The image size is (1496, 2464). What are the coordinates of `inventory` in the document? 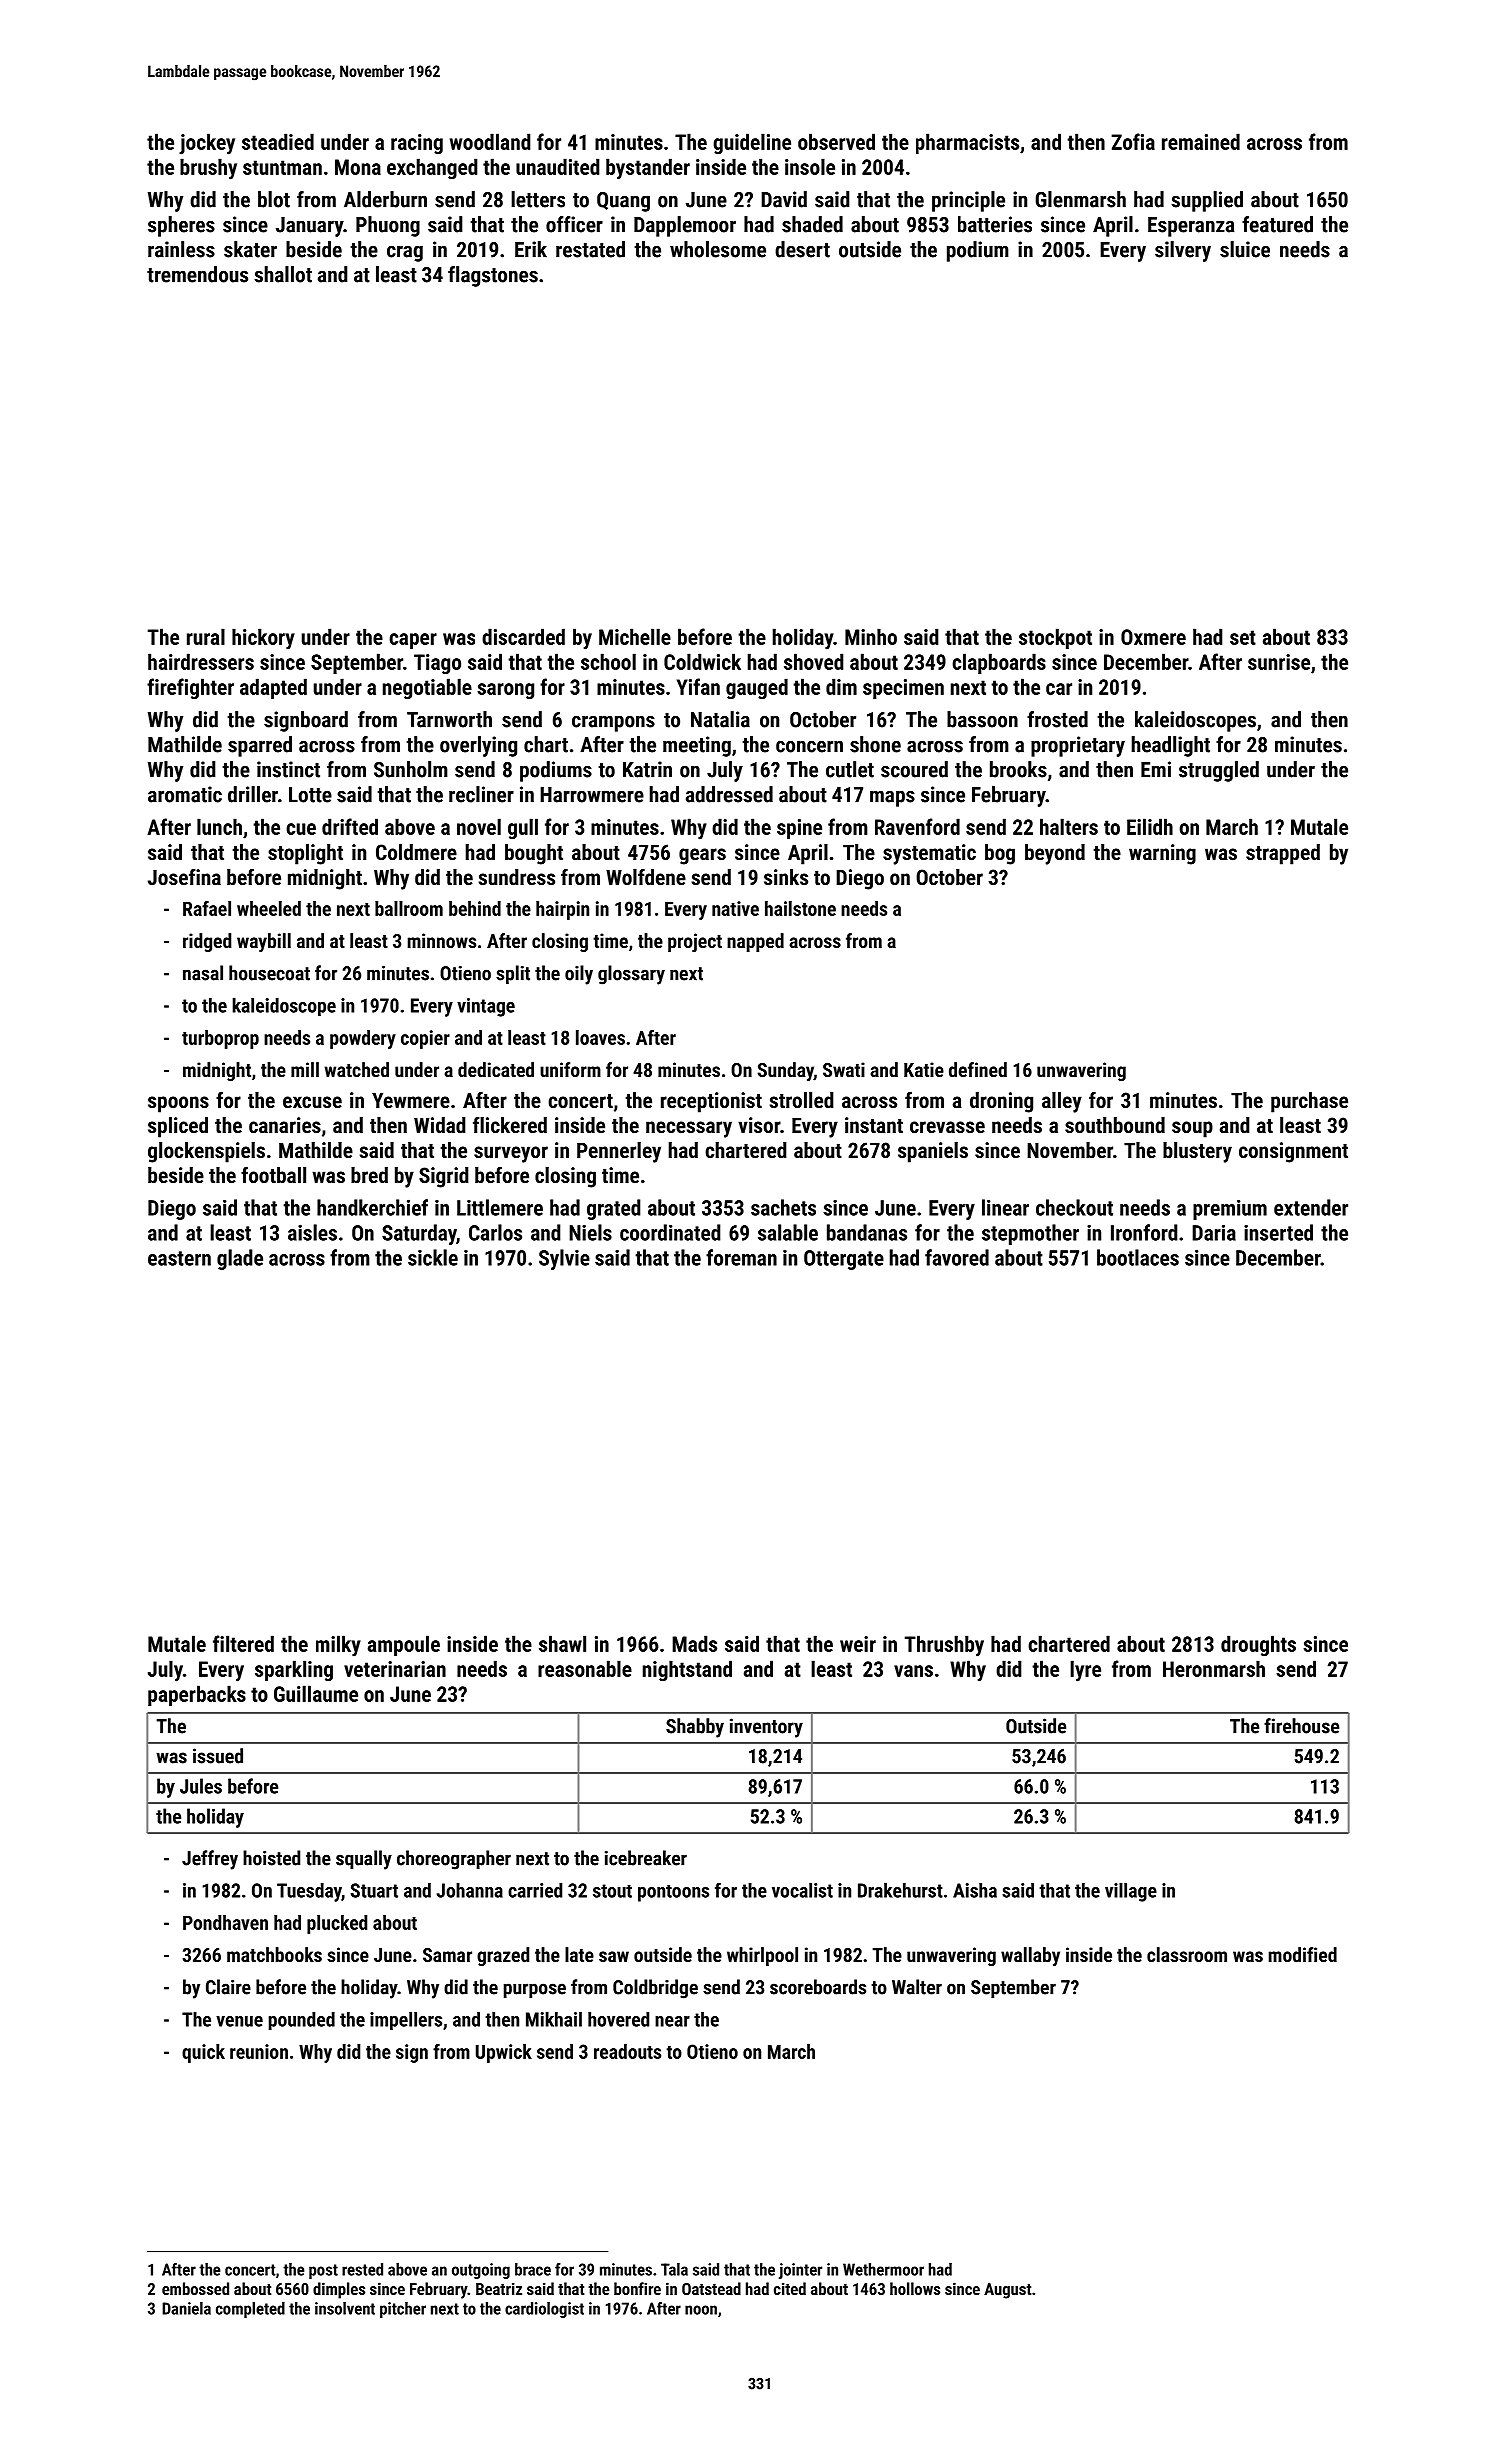 It's located at (766, 1728).
